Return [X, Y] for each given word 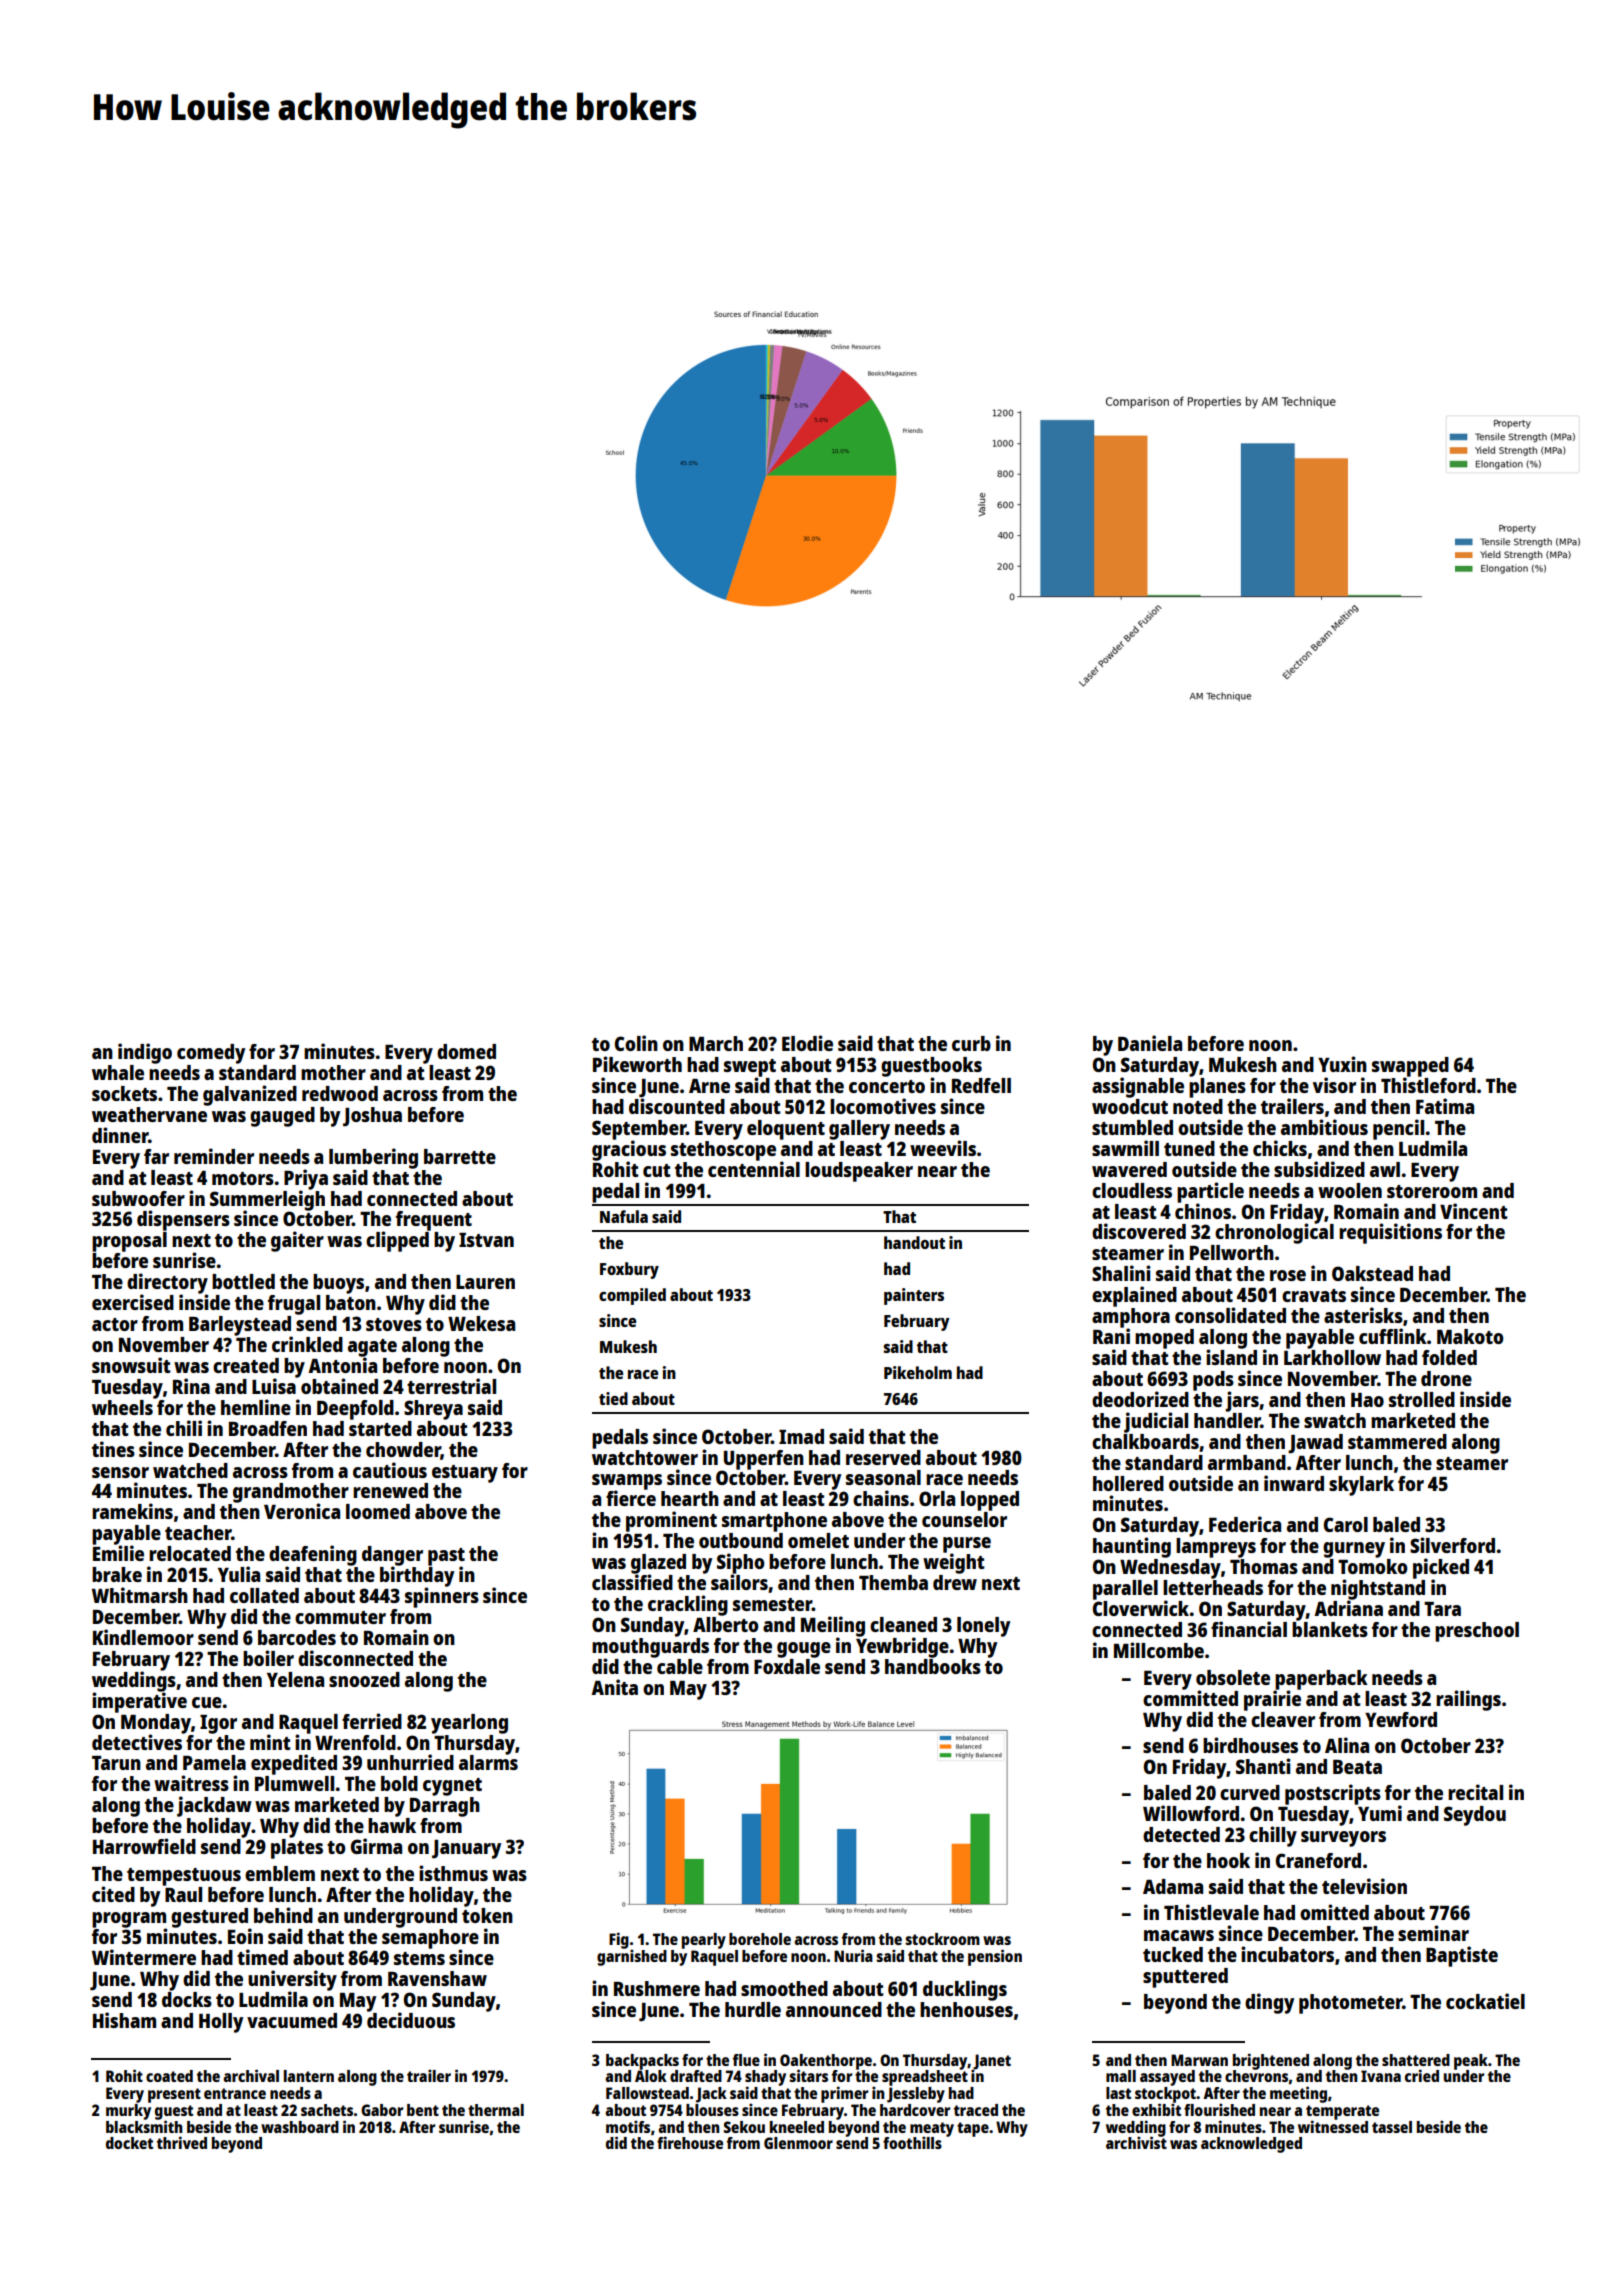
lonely [983, 1627]
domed [466, 1051]
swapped [1410, 1067]
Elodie [807, 1043]
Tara [1442, 1609]
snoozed [364, 1679]
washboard [300, 2127]
